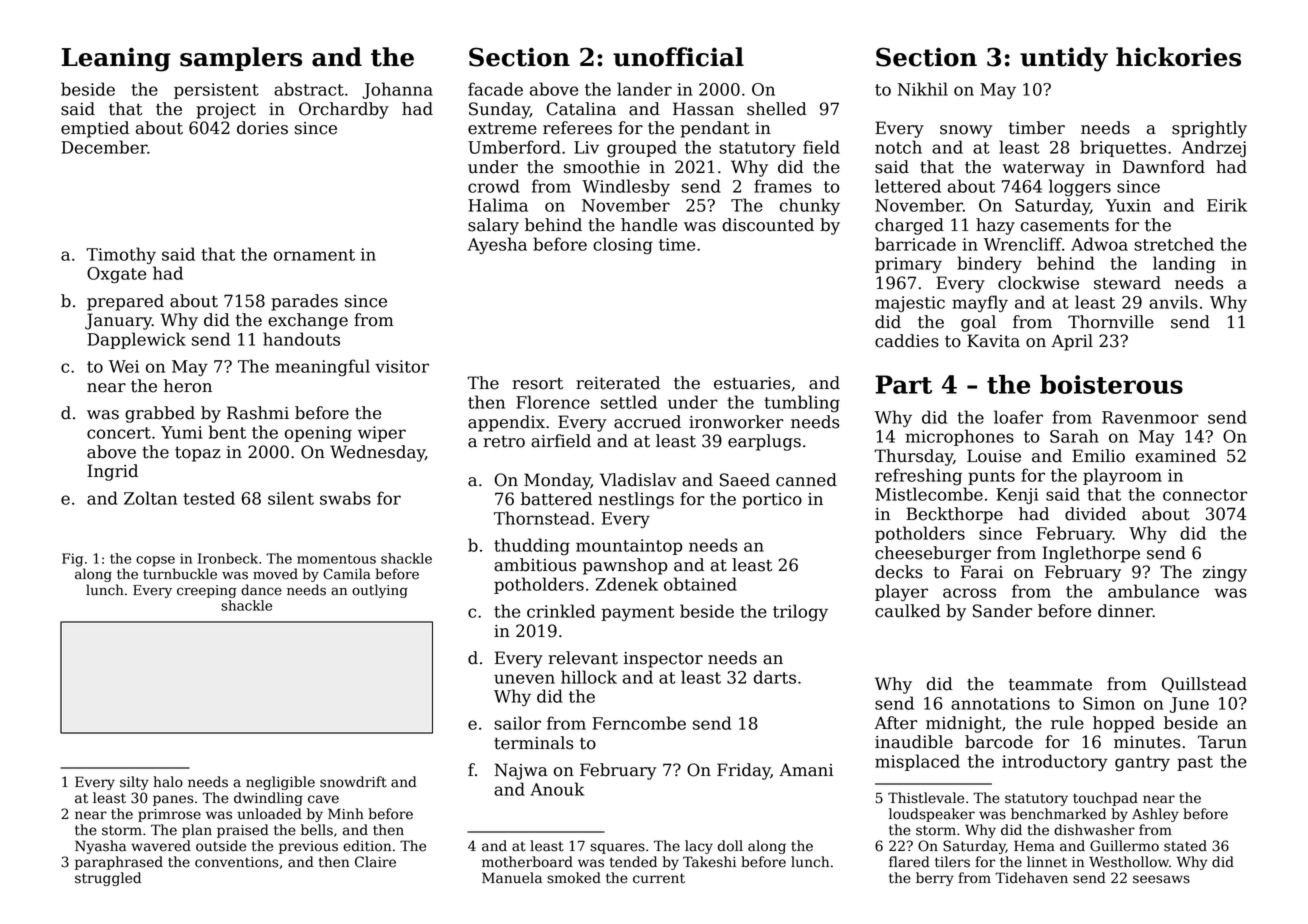 The width and height of the page is (1308, 924). Describe the element at coordinates (810, 206) in the page. I see `chunky` at that location.
